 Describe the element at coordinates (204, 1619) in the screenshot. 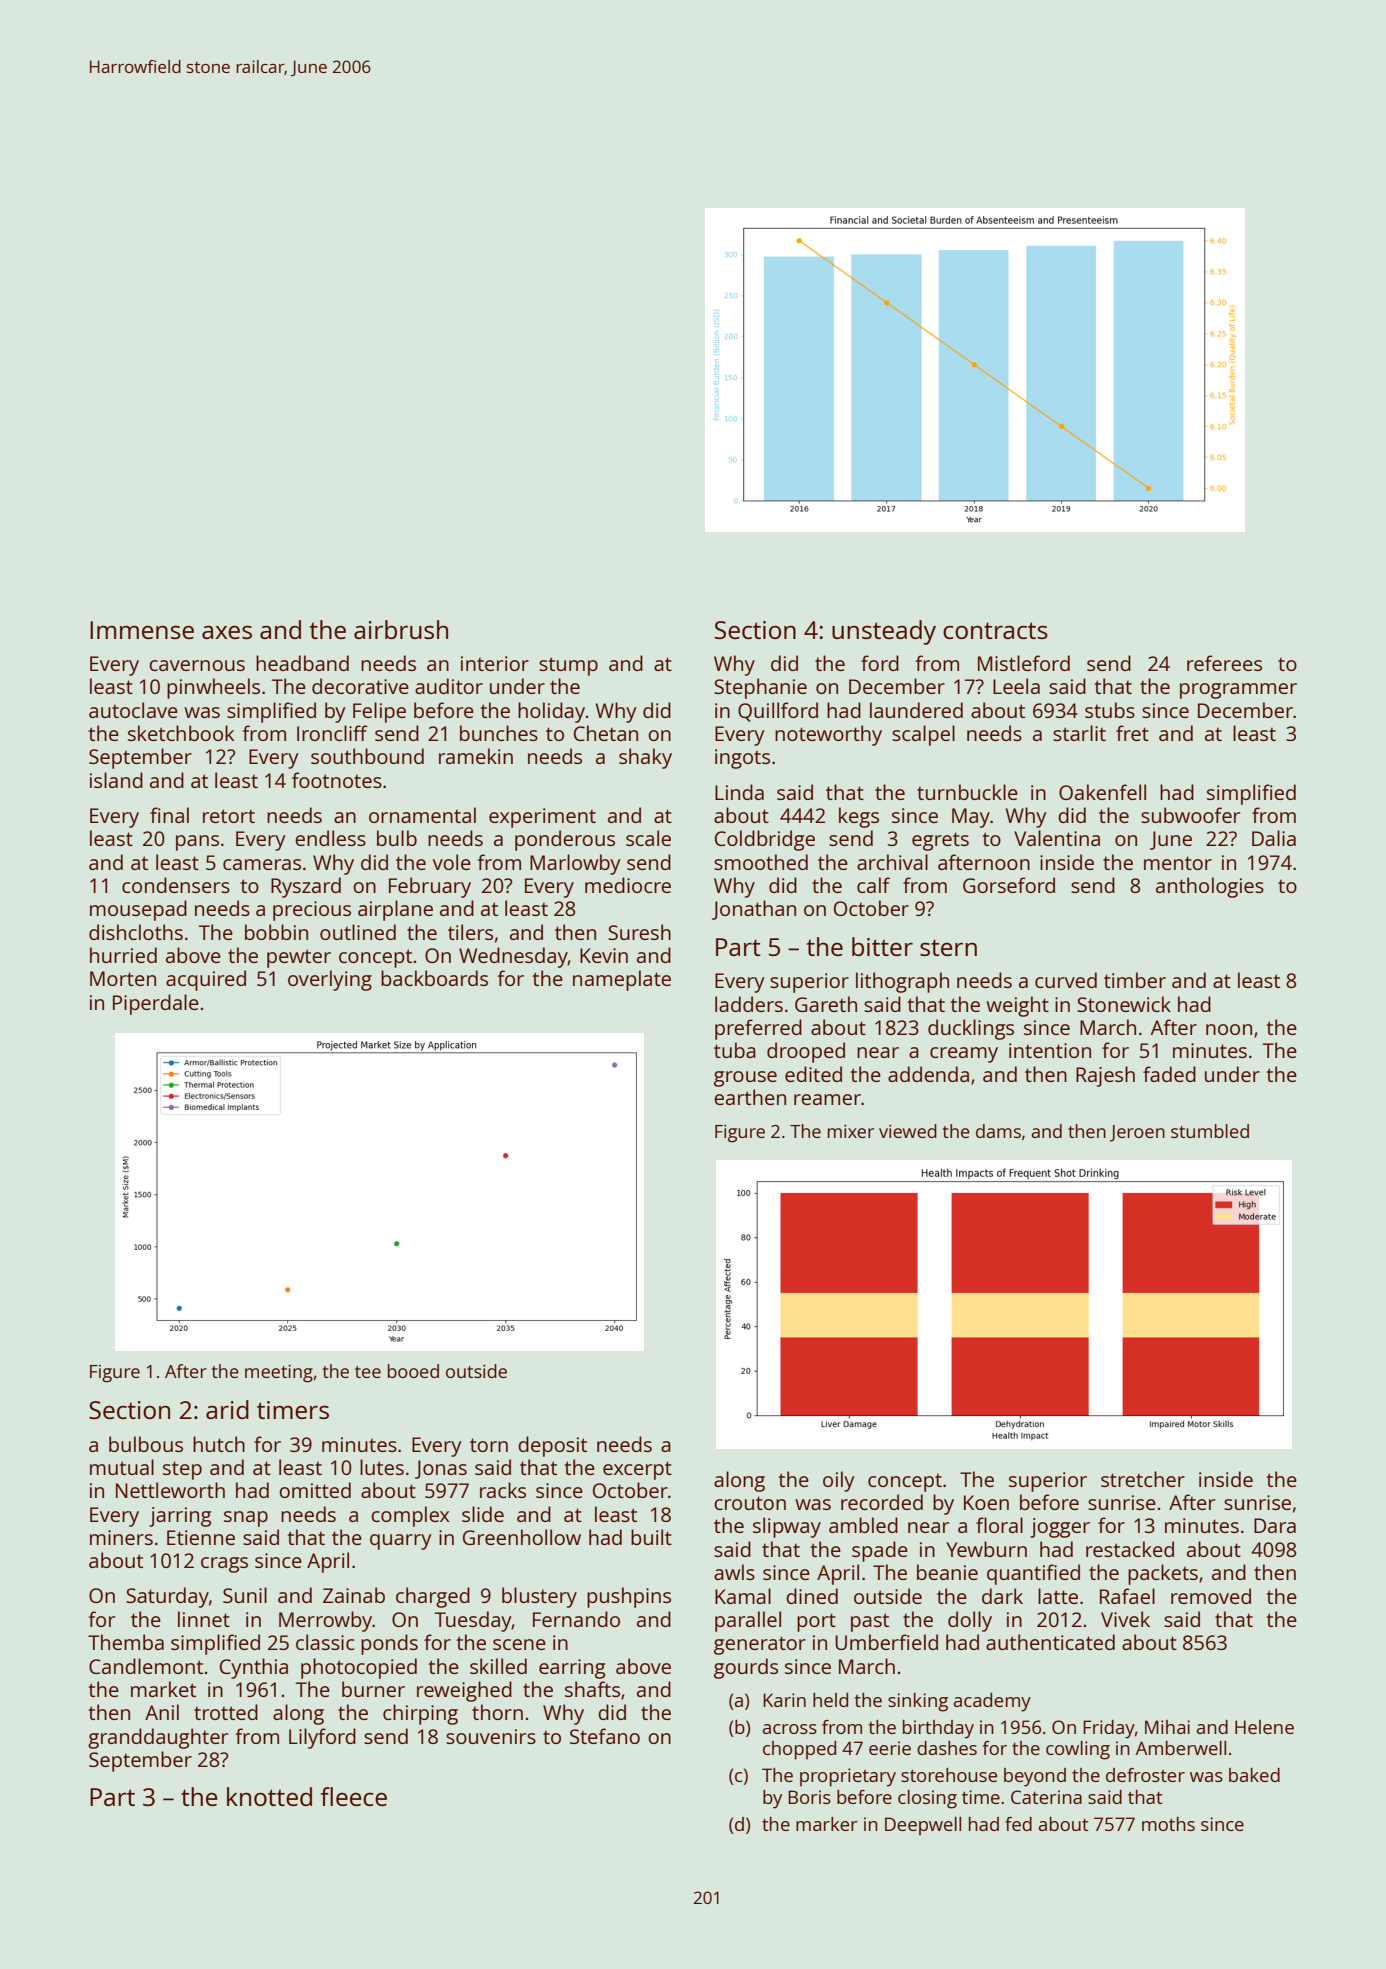

I see `linnet` at that location.
